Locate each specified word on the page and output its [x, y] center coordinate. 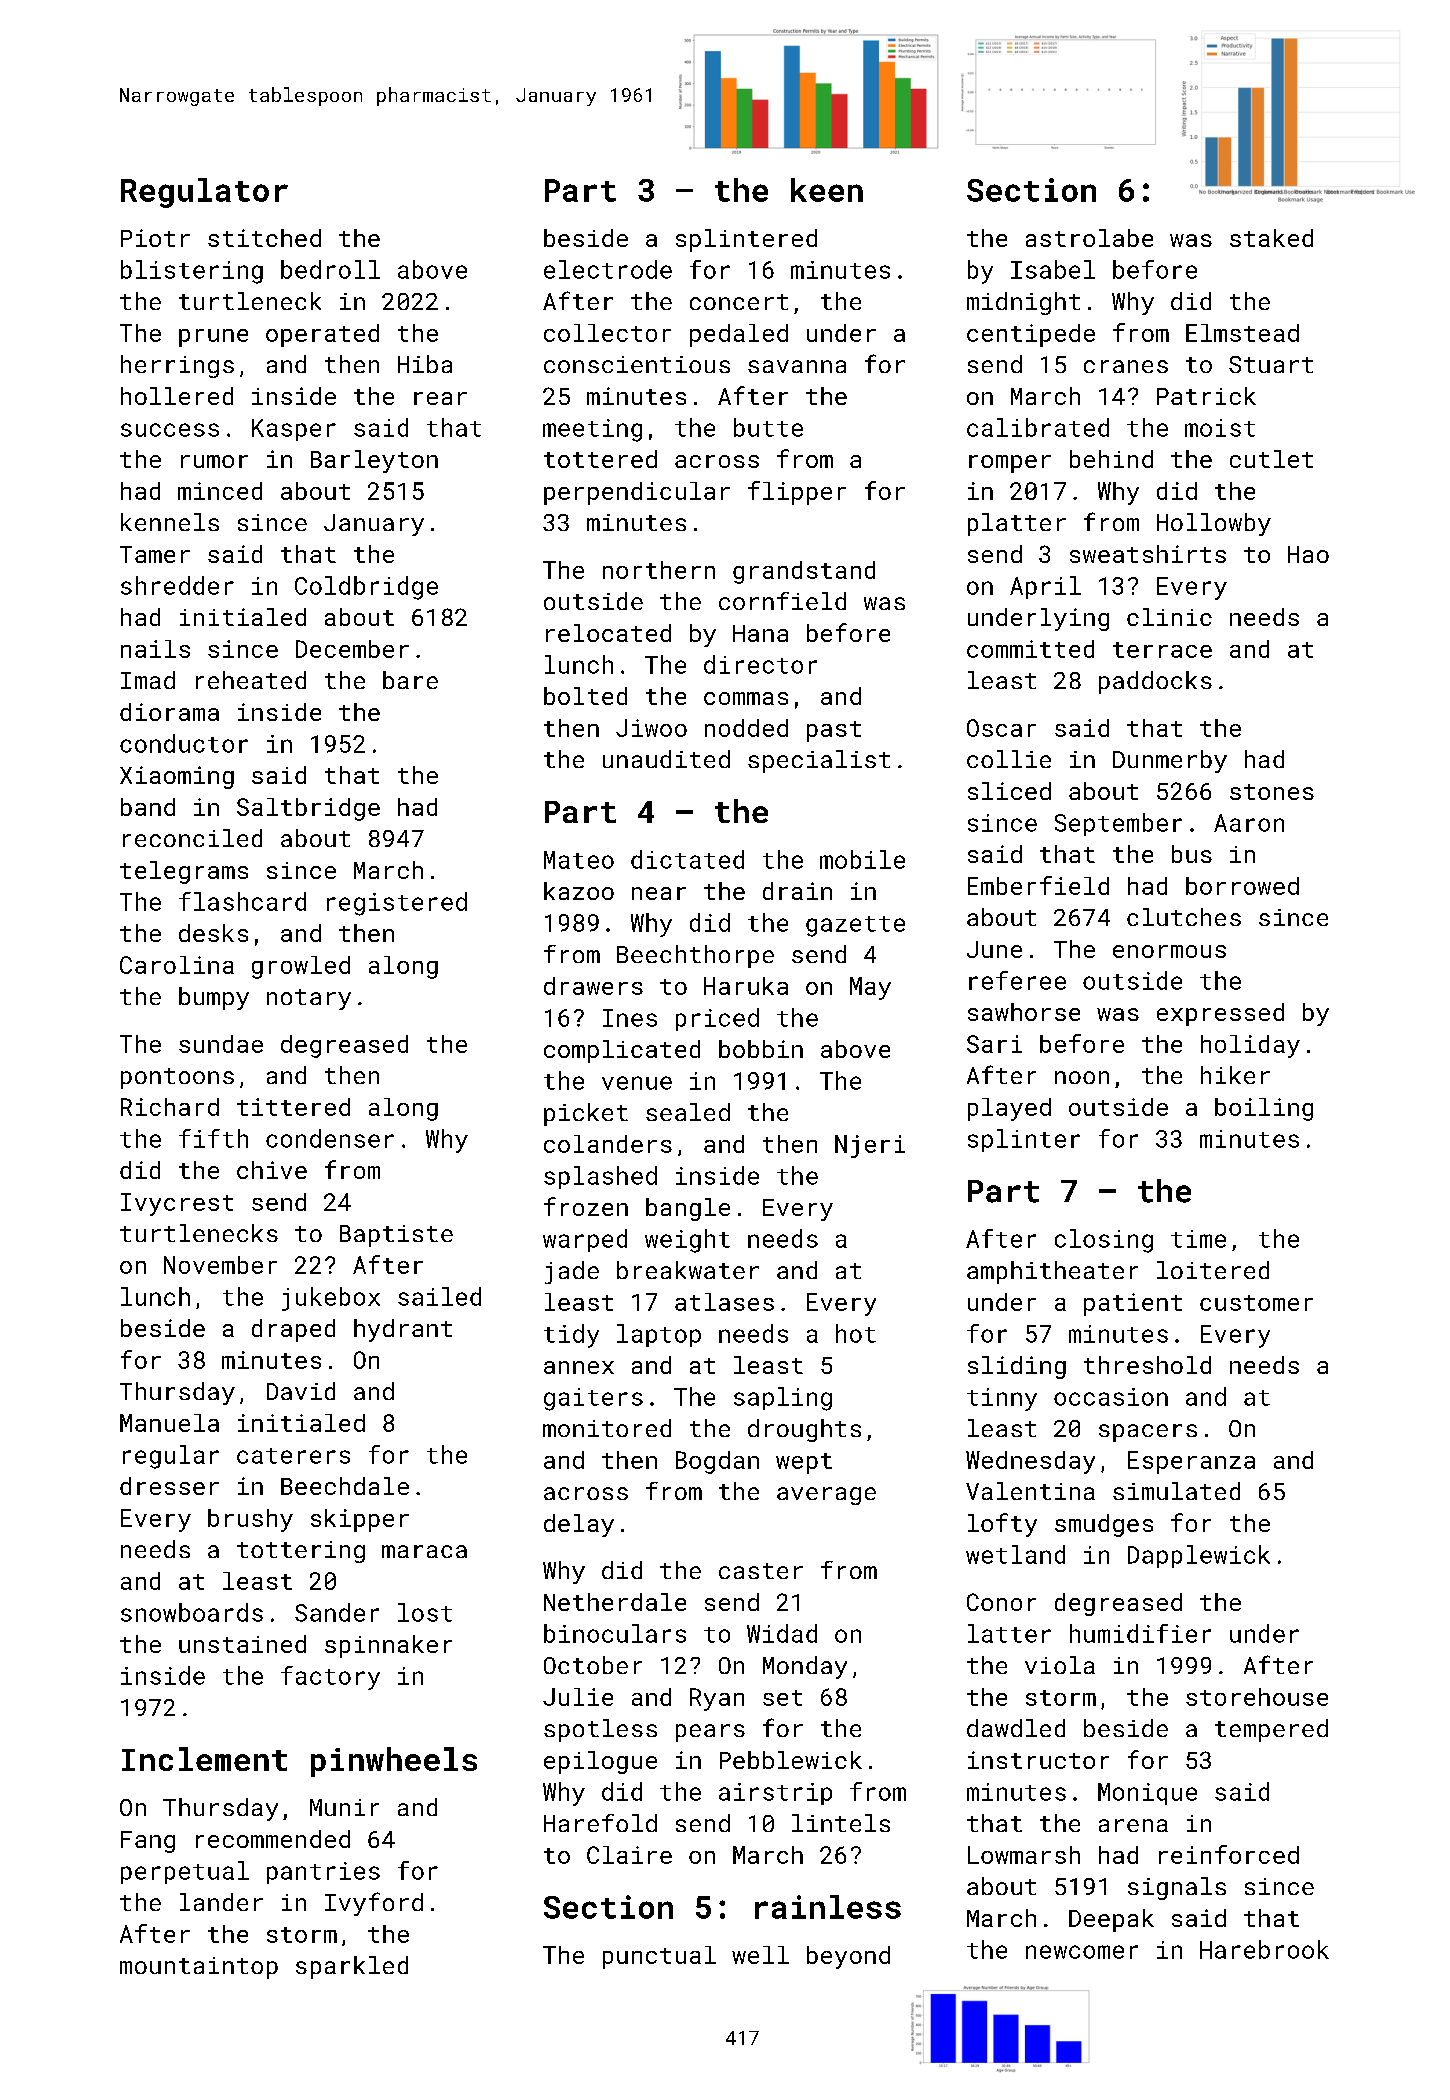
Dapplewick [1199, 1556]
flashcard [242, 901]
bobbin [761, 1049]
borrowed [1242, 886]
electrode [608, 269]
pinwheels [394, 1762]
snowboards [192, 1612]
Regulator [204, 193]
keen [827, 190]
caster [761, 1571]
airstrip [775, 1794]
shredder [177, 585]
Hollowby [1214, 524]
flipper [797, 493]
